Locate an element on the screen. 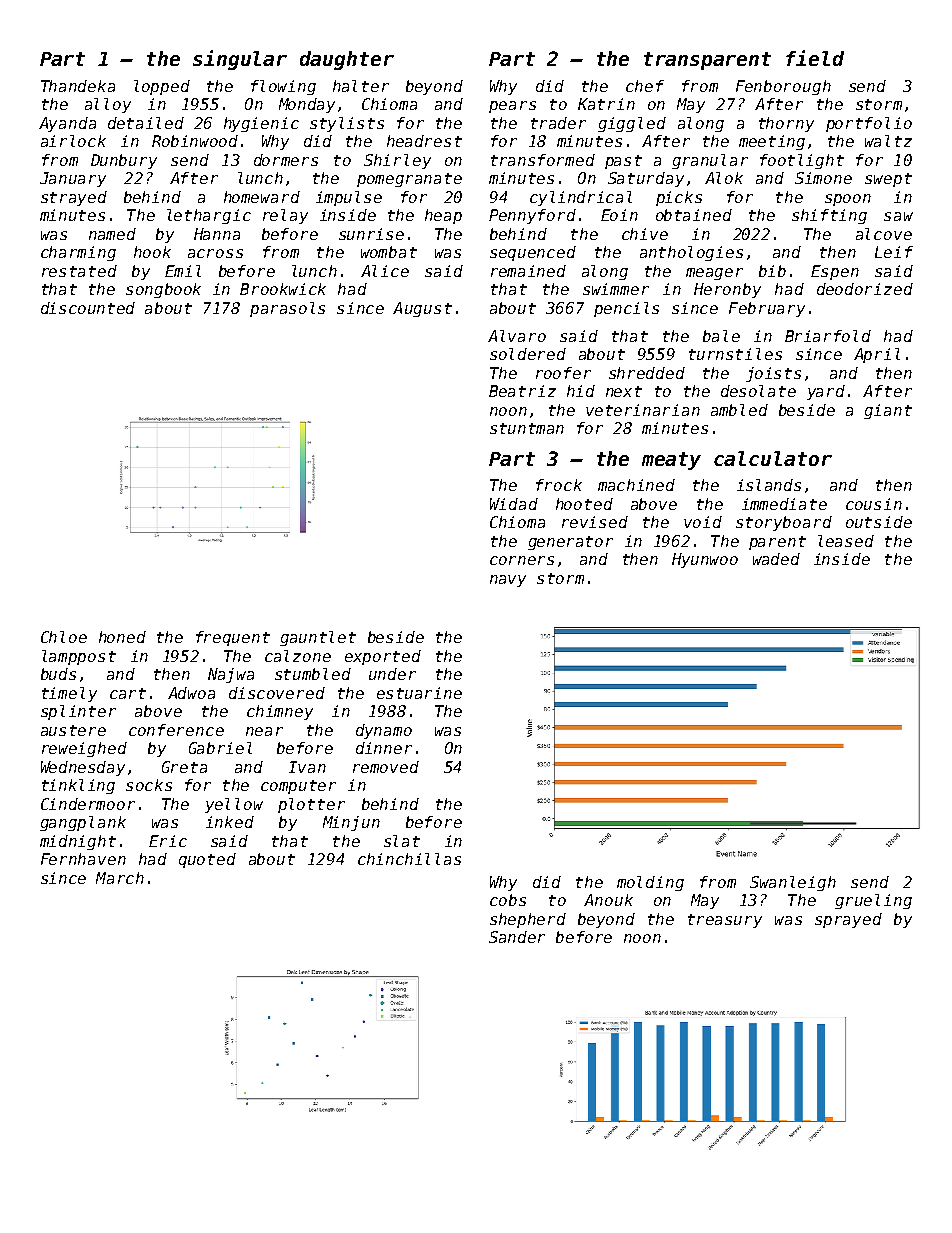  Widad is located at coordinates (514, 504).
